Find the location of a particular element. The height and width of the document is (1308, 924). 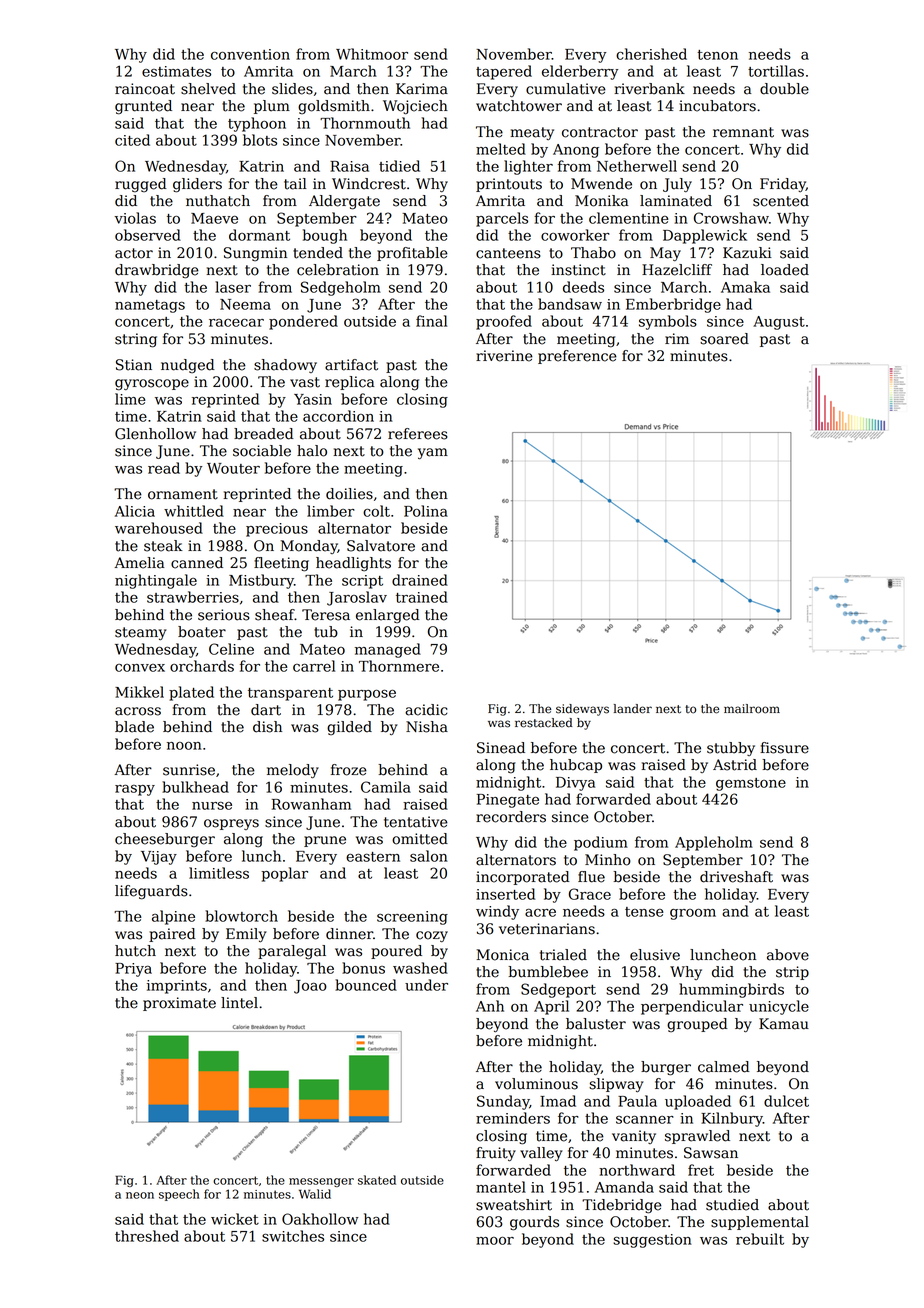

switches is located at coordinates (293, 1236).
